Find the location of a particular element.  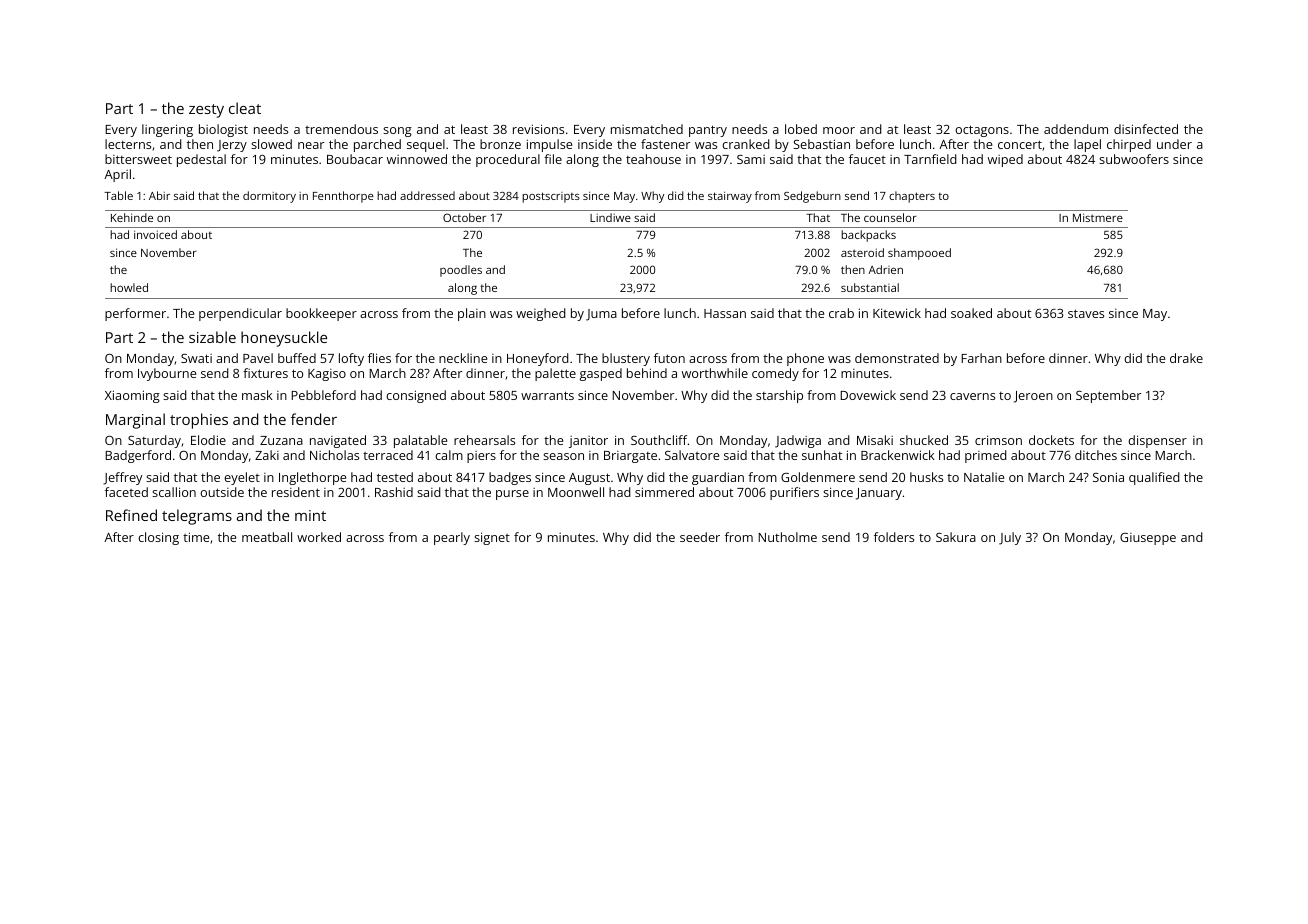

purifiers is located at coordinates (794, 493).
